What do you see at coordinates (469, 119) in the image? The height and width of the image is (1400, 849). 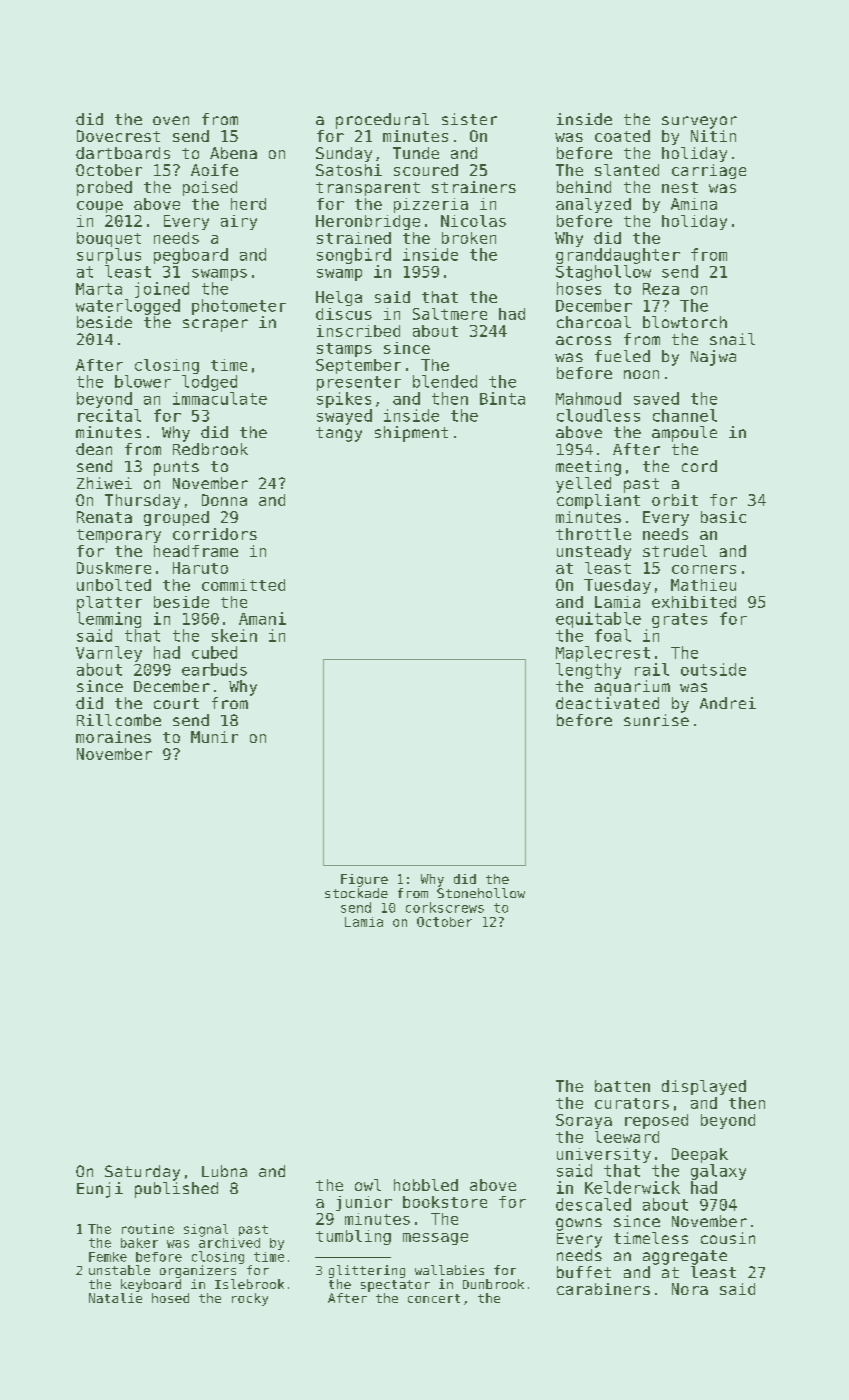 I see `sister` at bounding box center [469, 119].
